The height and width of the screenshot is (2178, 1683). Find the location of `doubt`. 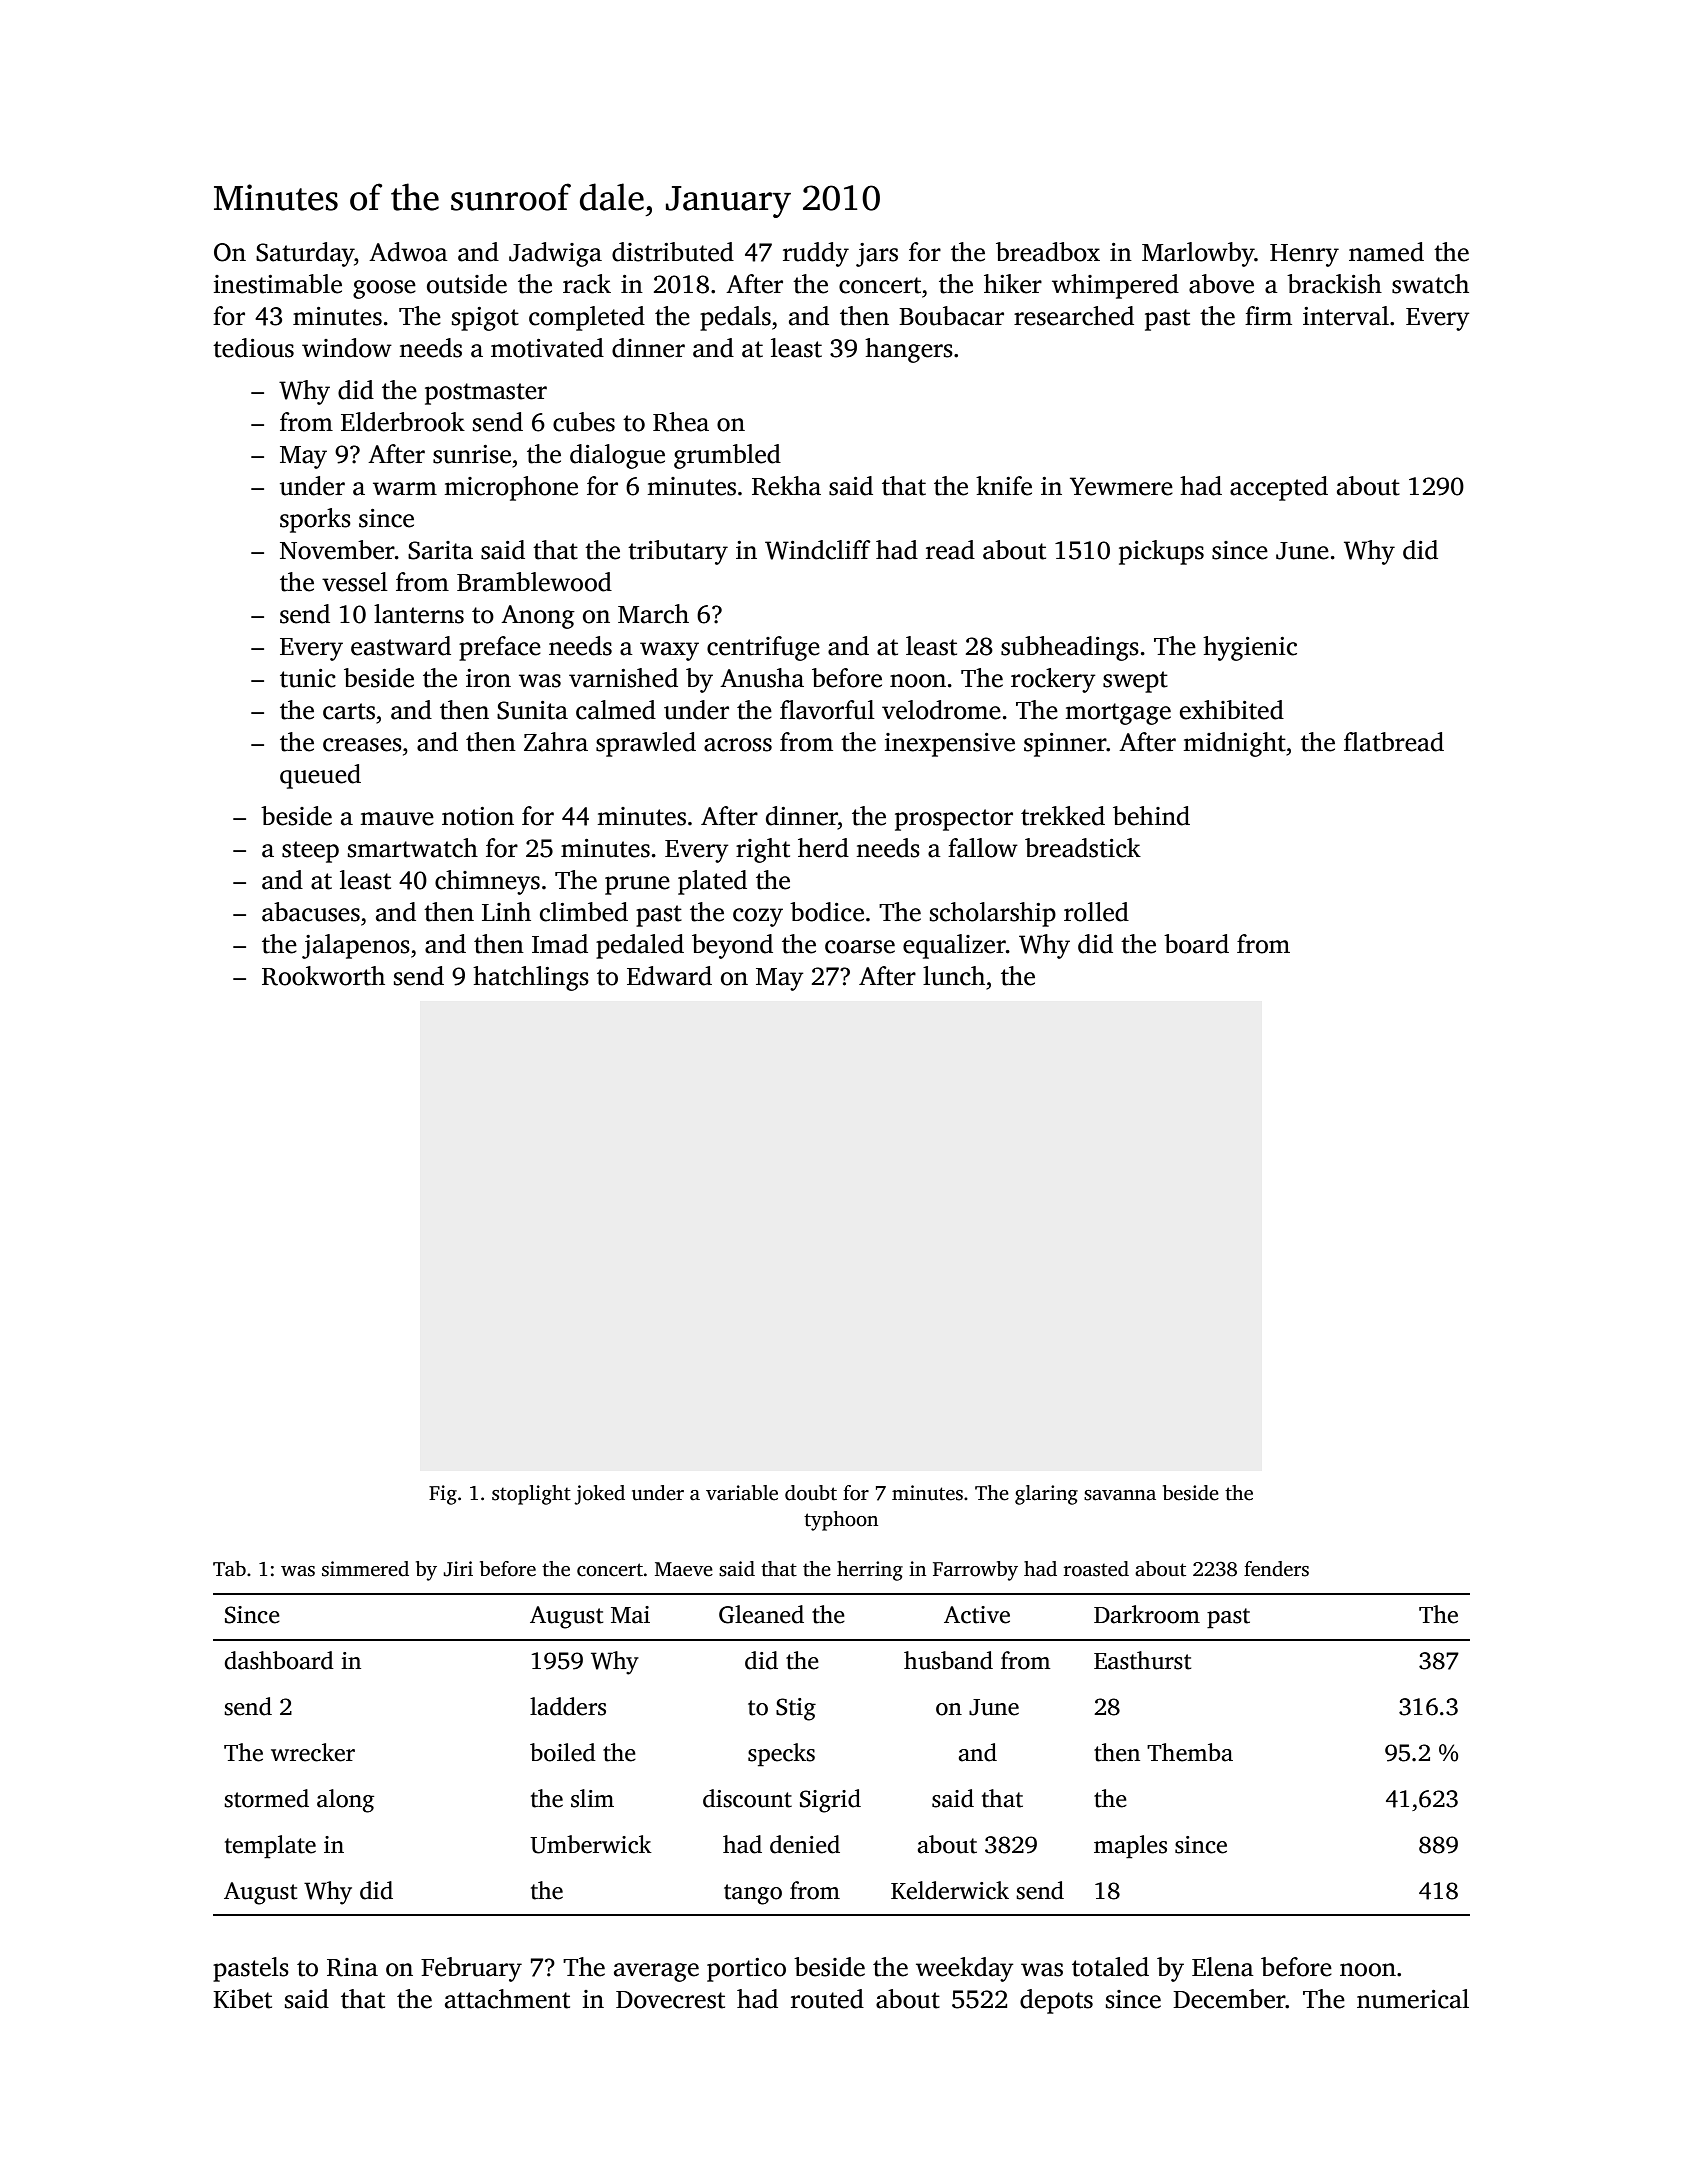

doubt is located at coordinates (811, 1493).
